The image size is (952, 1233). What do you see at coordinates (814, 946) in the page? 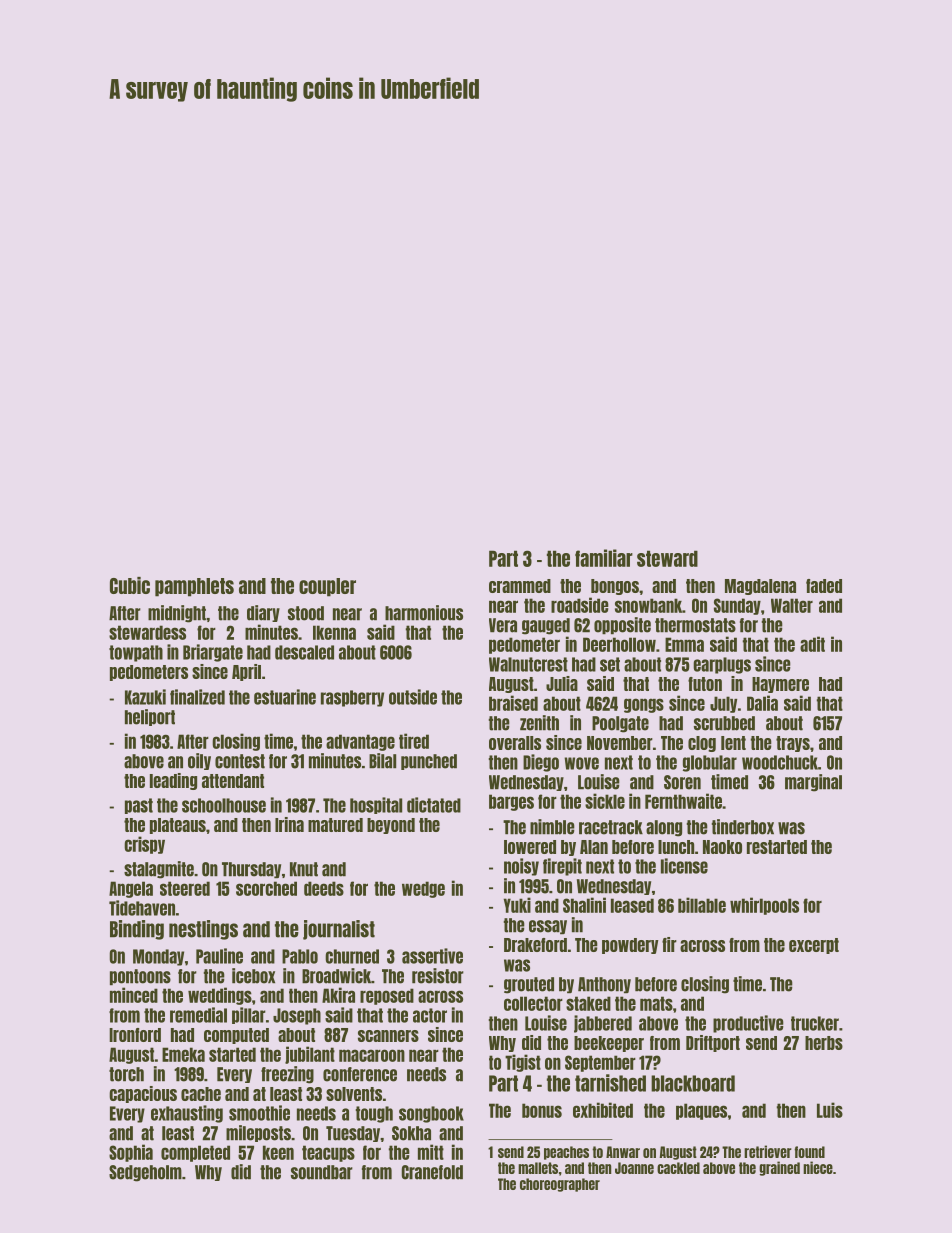
I see `excerpt` at bounding box center [814, 946].
